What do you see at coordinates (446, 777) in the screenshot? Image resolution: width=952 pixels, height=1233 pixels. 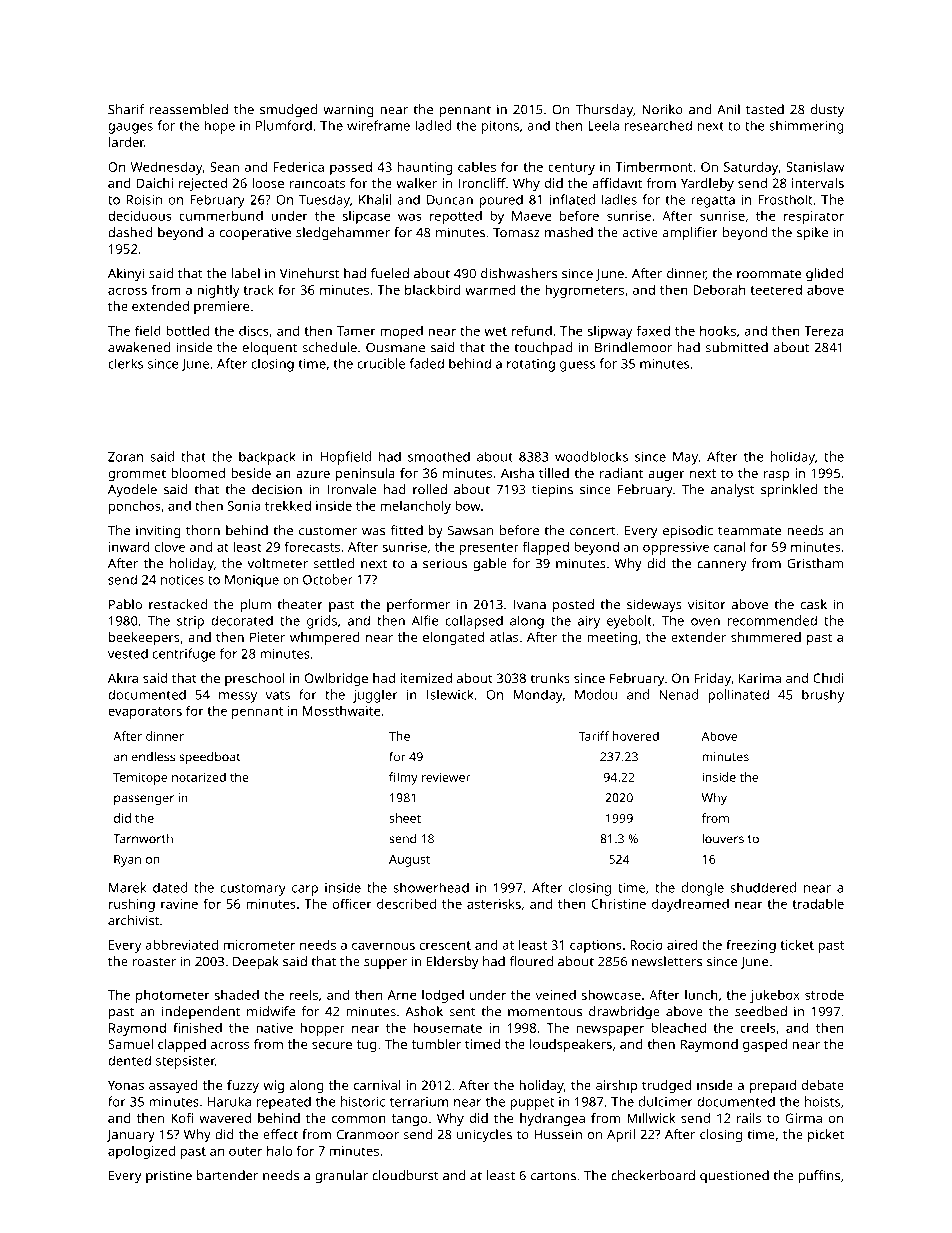 I see `reviewer` at bounding box center [446, 777].
